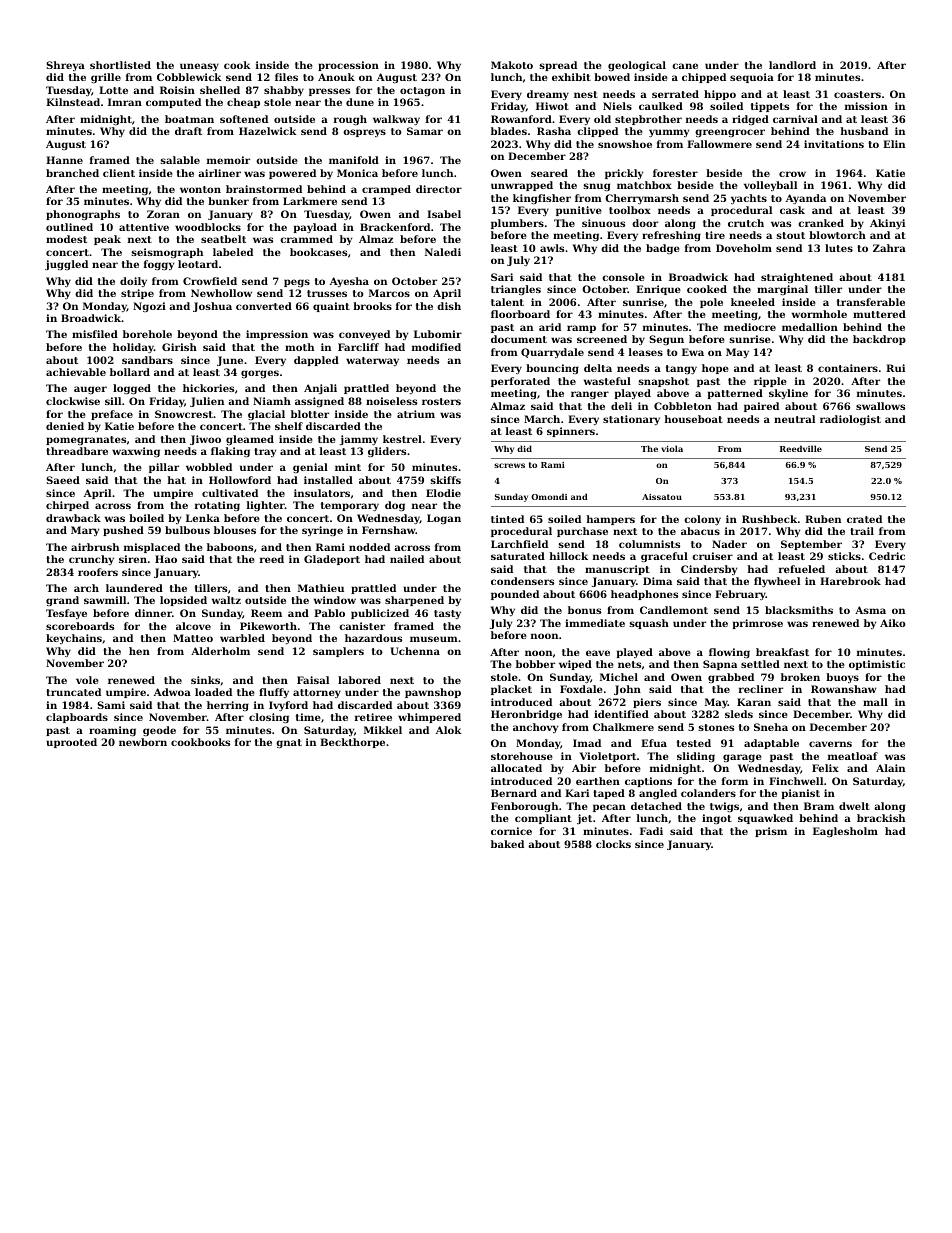 This document has width=952, height=1233. What do you see at coordinates (112, 415) in the document?
I see `preface` at bounding box center [112, 415].
